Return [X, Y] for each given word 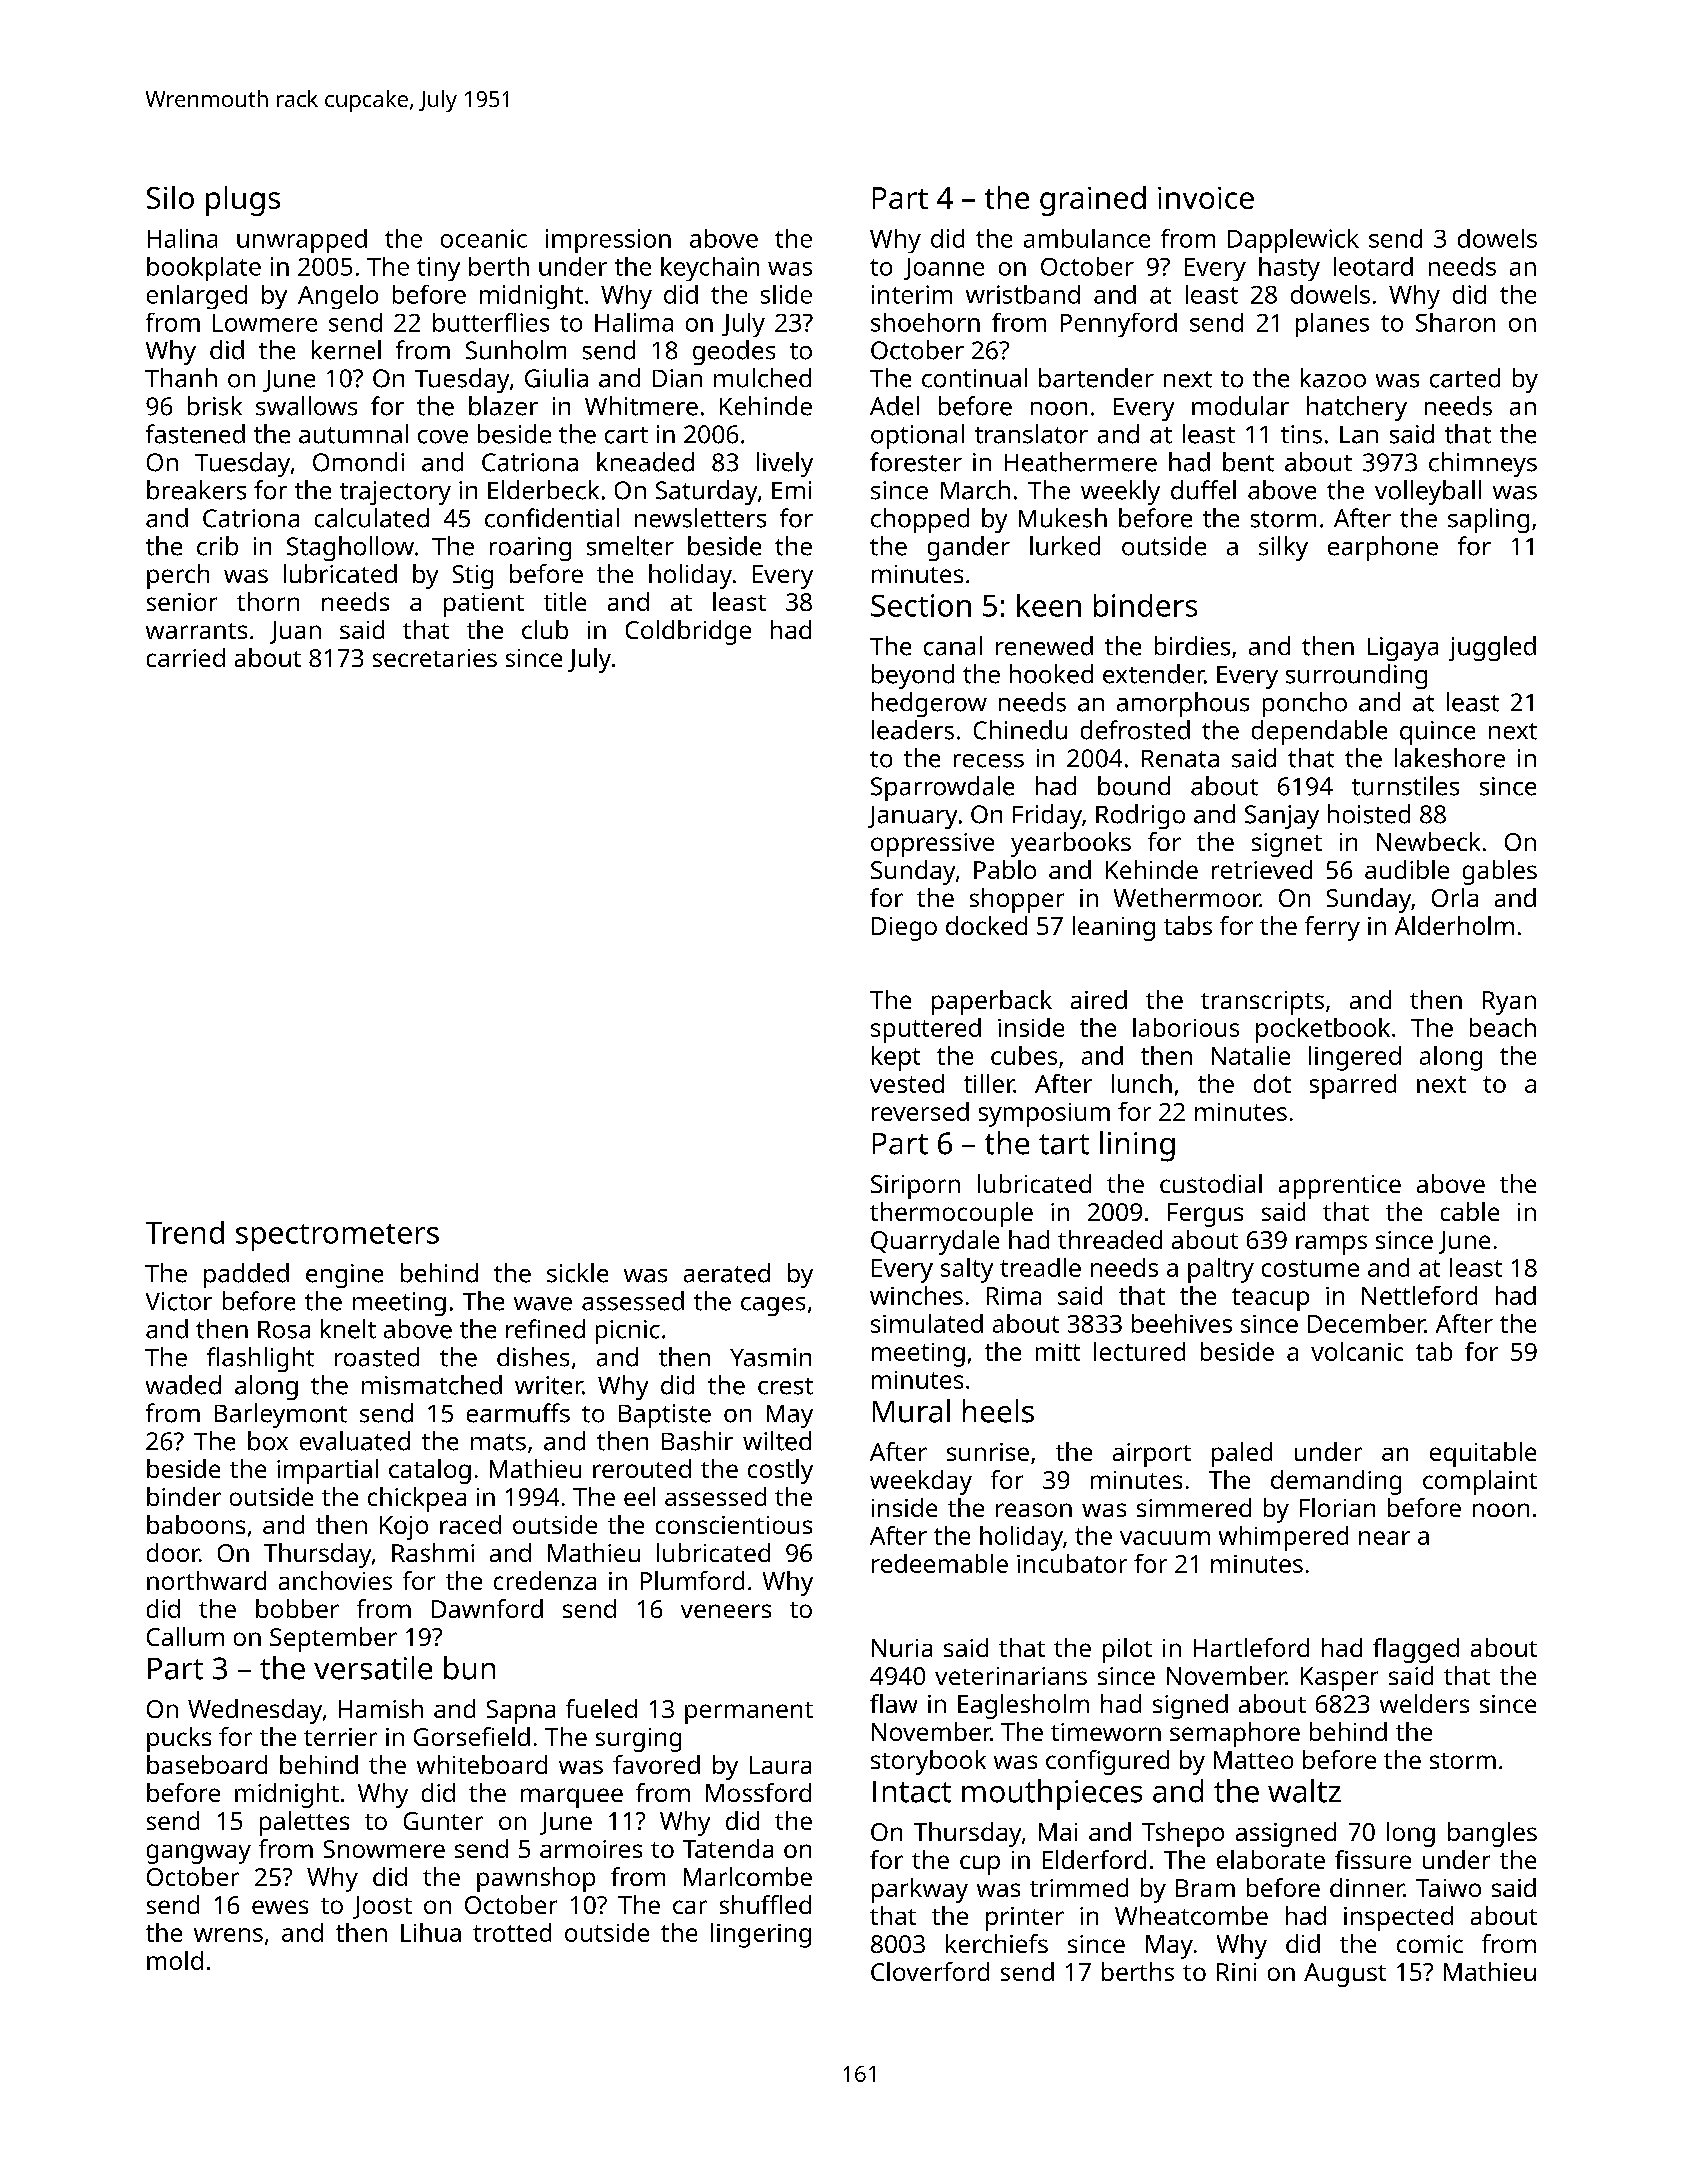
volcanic [1357, 1351]
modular [1240, 406]
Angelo [338, 297]
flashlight [260, 1359]
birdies [1192, 646]
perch [178, 576]
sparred [1353, 1086]
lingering [761, 1935]
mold [175, 1960]
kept [896, 1058]
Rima [1014, 1296]
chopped [920, 520]
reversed [920, 1111]
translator [1031, 434]
